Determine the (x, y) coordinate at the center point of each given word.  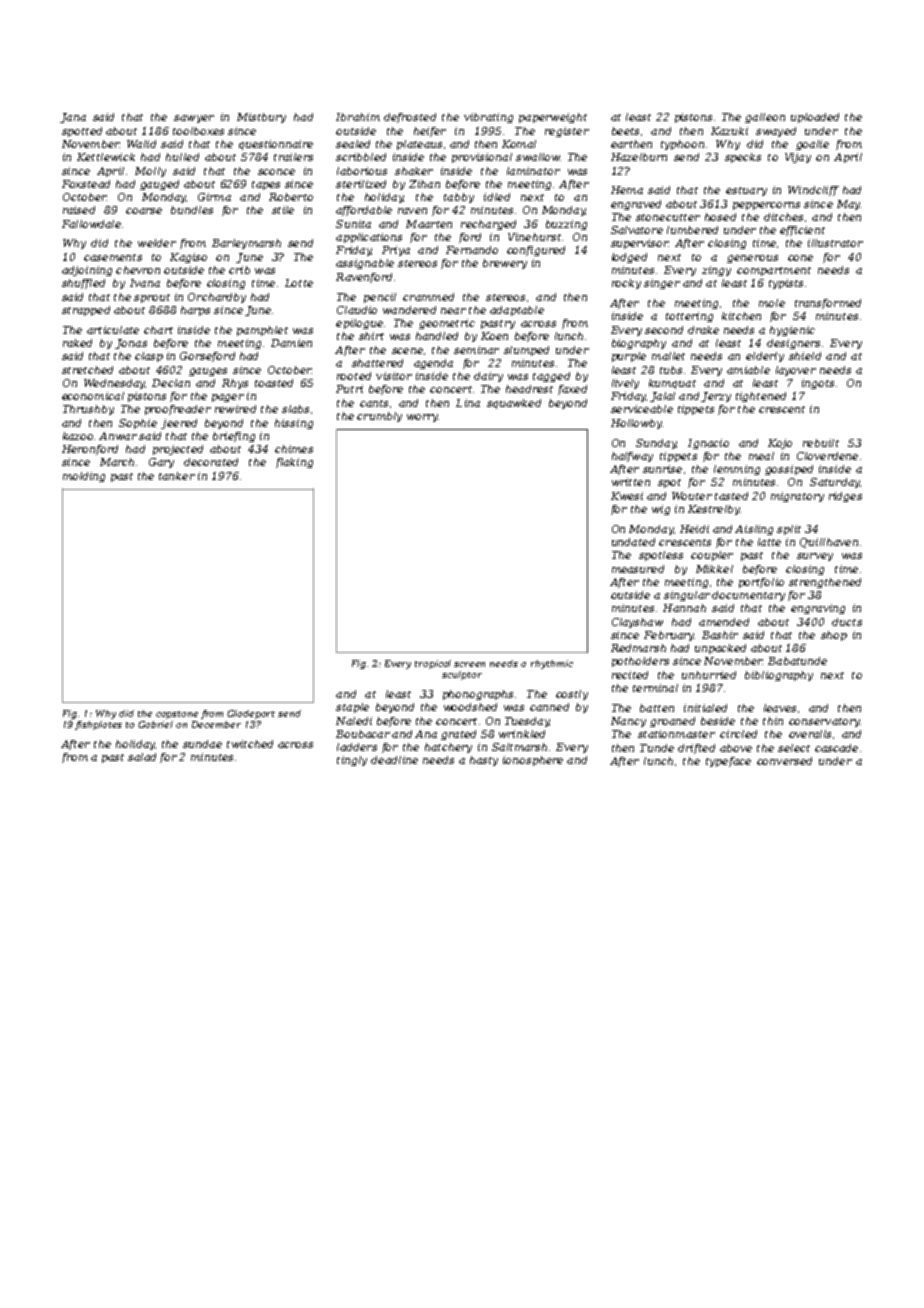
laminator (533, 171)
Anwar (118, 436)
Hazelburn (639, 157)
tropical (433, 664)
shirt (371, 336)
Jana (73, 118)
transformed (828, 304)
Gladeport (251, 714)
